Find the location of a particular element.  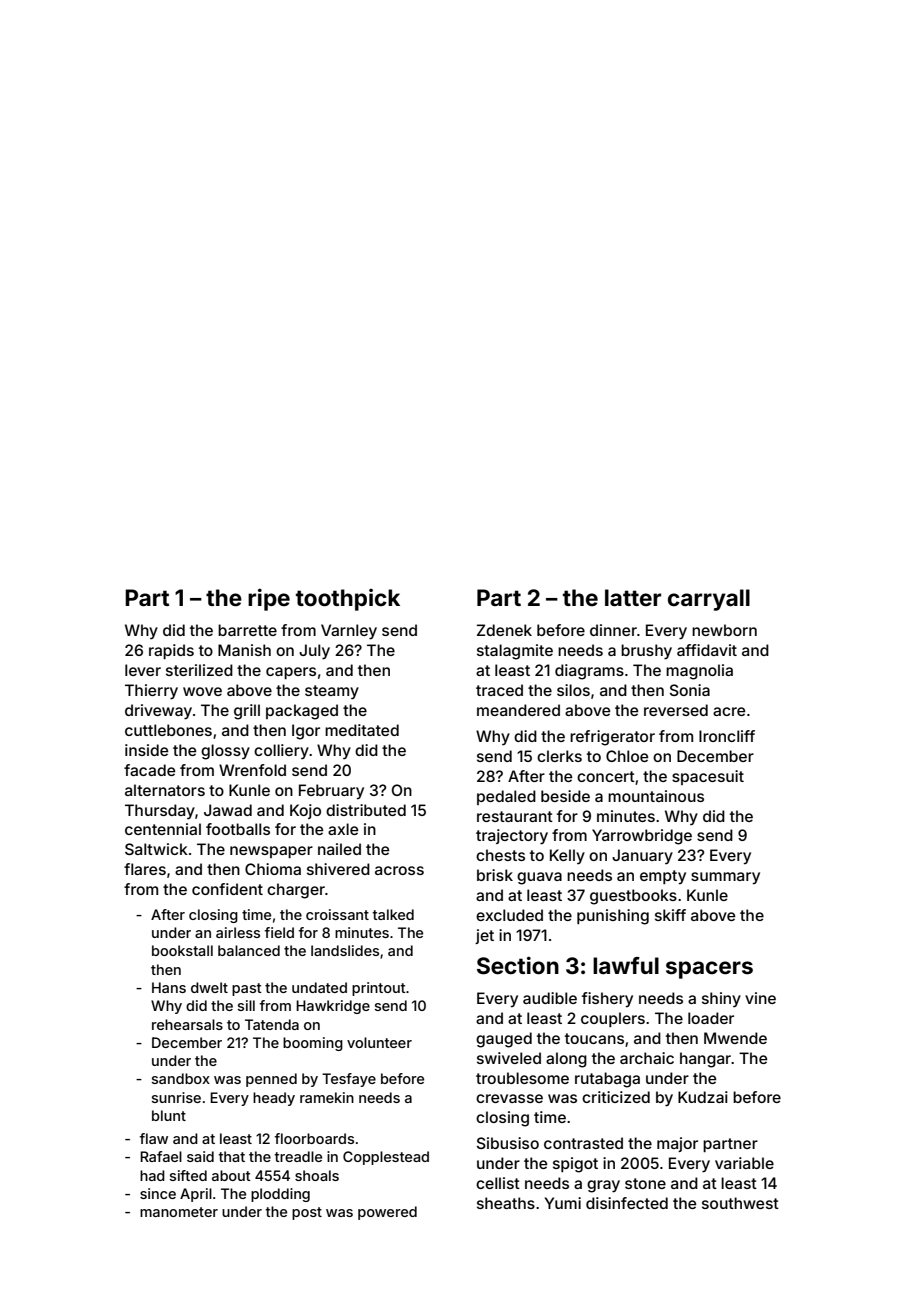

alternators is located at coordinates (165, 790).
